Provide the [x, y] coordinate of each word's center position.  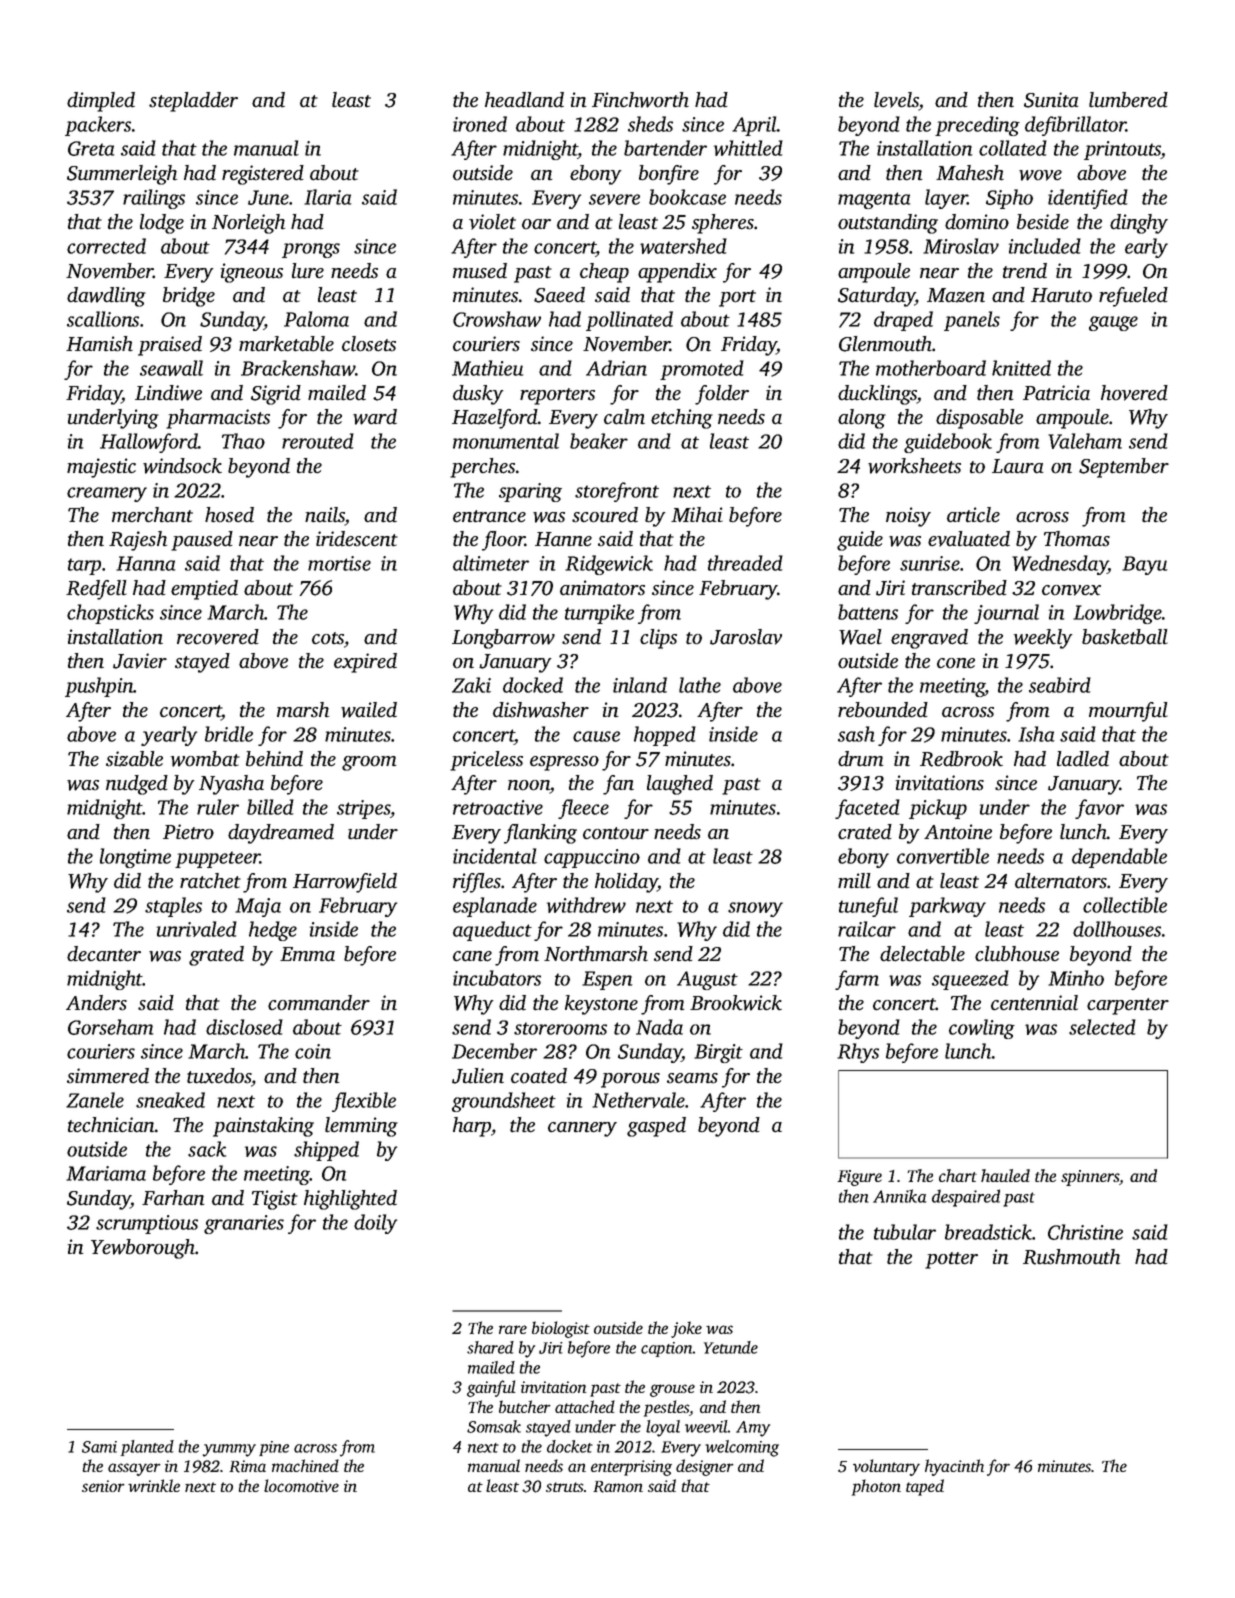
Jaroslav [746, 637]
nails [325, 516]
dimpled [101, 102]
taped [925, 1487]
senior [103, 1486]
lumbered [1128, 100]
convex [1071, 590]
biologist [561, 1329]
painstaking [263, 1127]
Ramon [618, 1487]
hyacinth [954, 1467]
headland [524, 100]
